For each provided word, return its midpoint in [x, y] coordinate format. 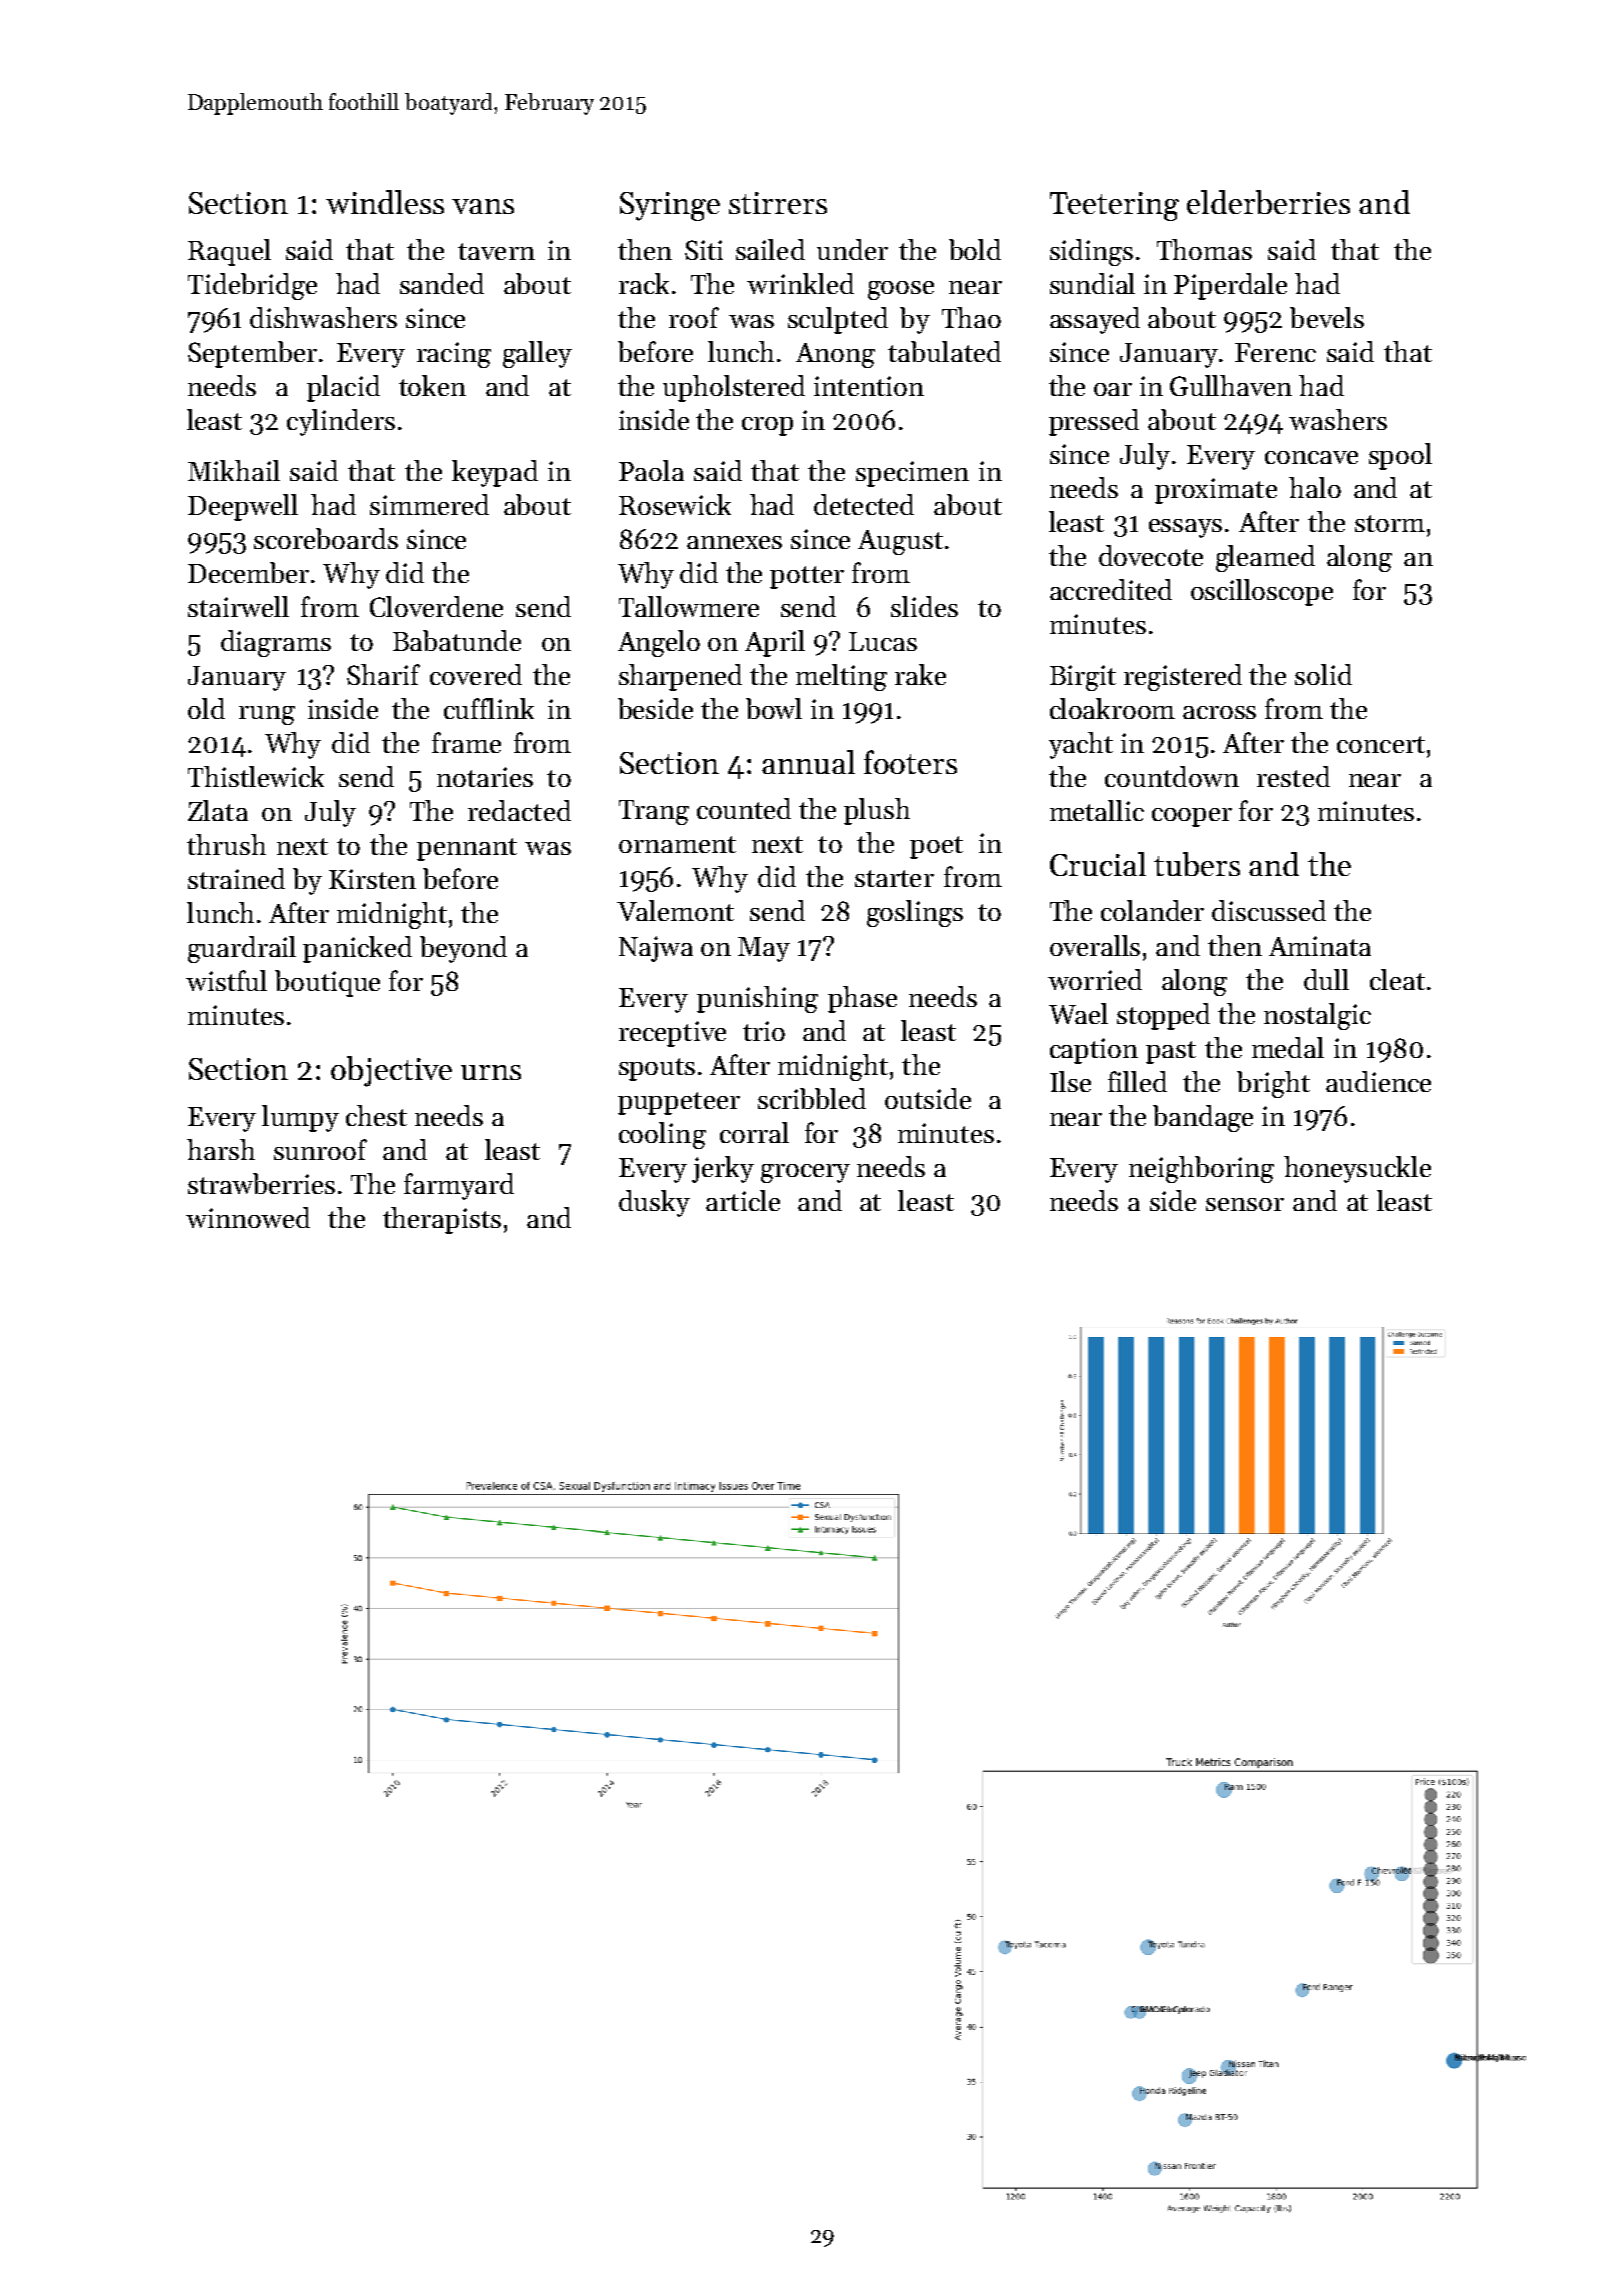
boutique [327, 983]
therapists [442, 1220]
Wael [1078, 1013]
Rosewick [675, 504]
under [852, 249]
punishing [757, 999]
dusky [654, 1203]
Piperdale [1230, 286]
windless [385, 202]
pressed [1094, 422]
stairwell [238, 606]
